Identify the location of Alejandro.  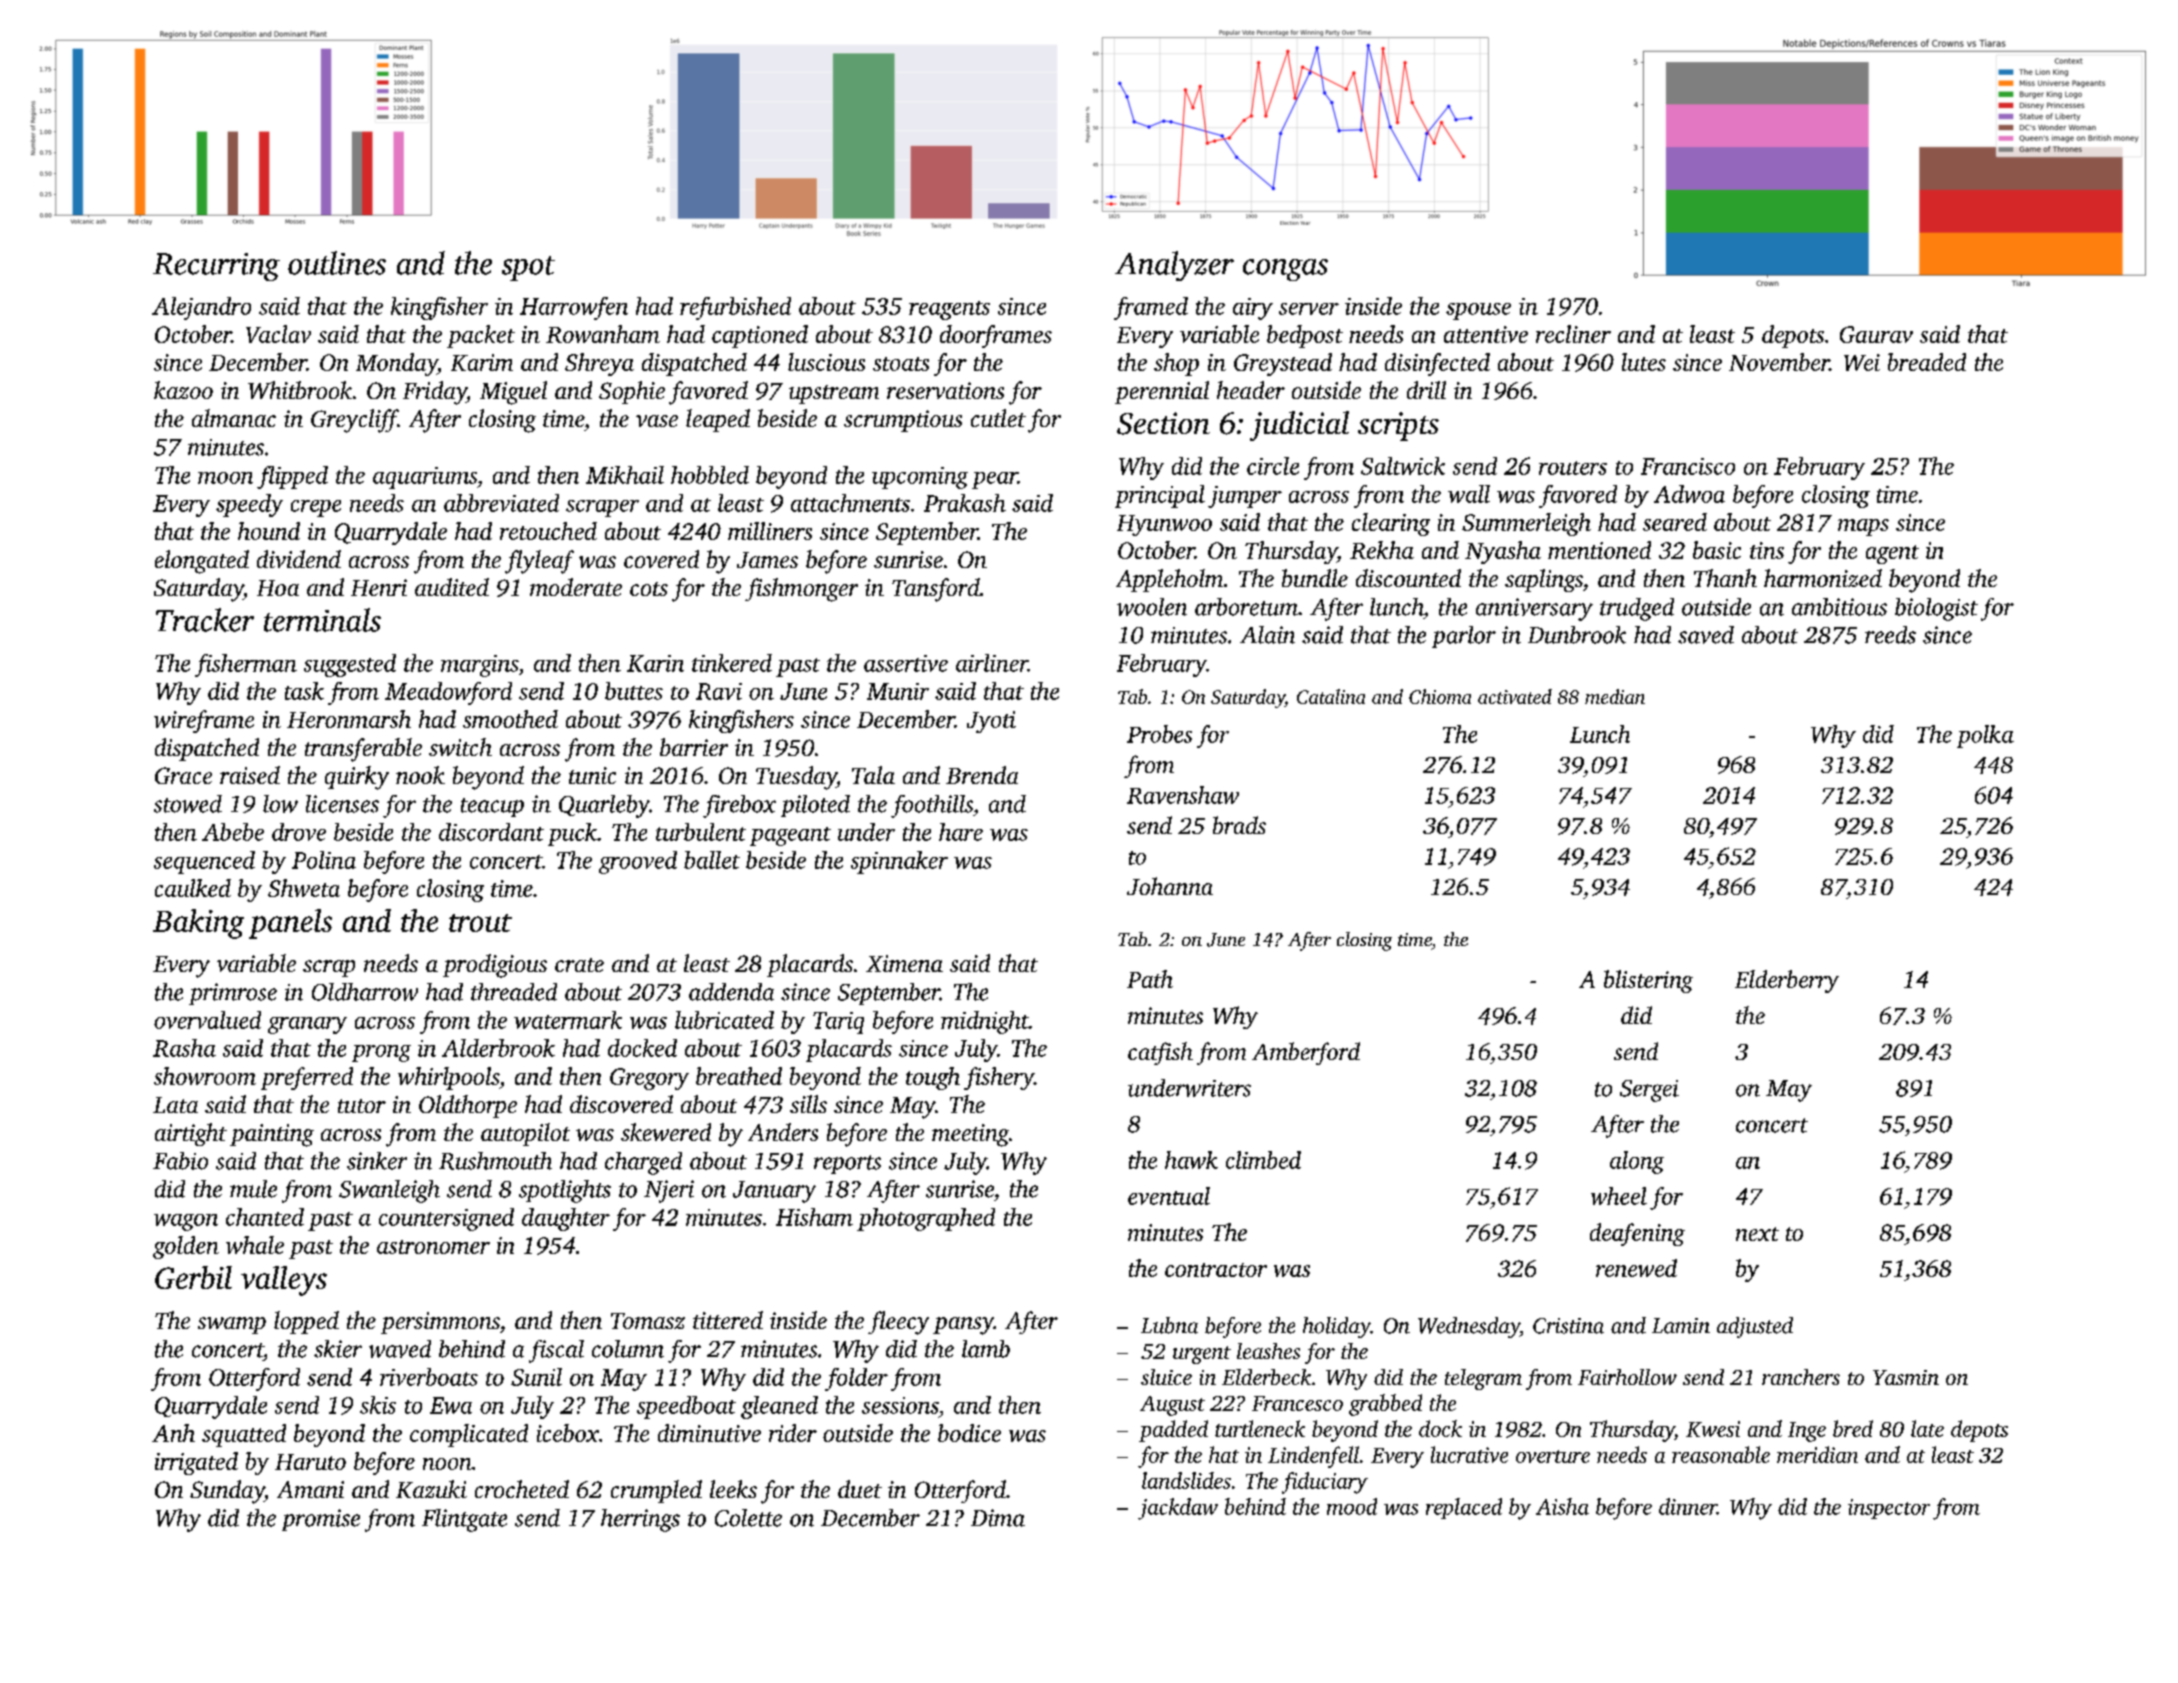
(201, 308).
